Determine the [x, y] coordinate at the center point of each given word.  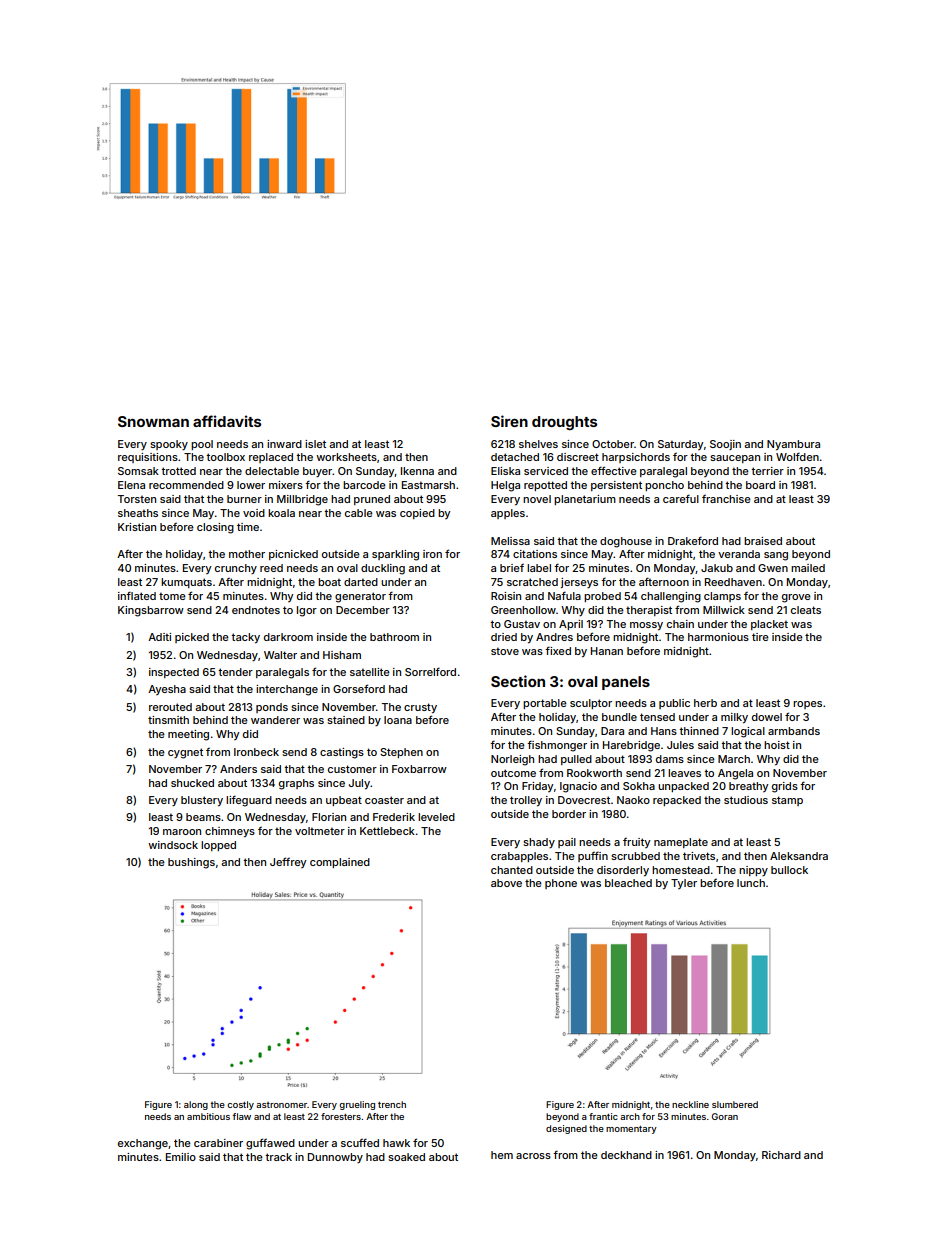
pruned [372, 500]
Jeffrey [288, 862]
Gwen [773, 568]
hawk [396, 1143]
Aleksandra [799, 856]
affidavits [227, 421]
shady [539, 843]
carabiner [218, 1143]
